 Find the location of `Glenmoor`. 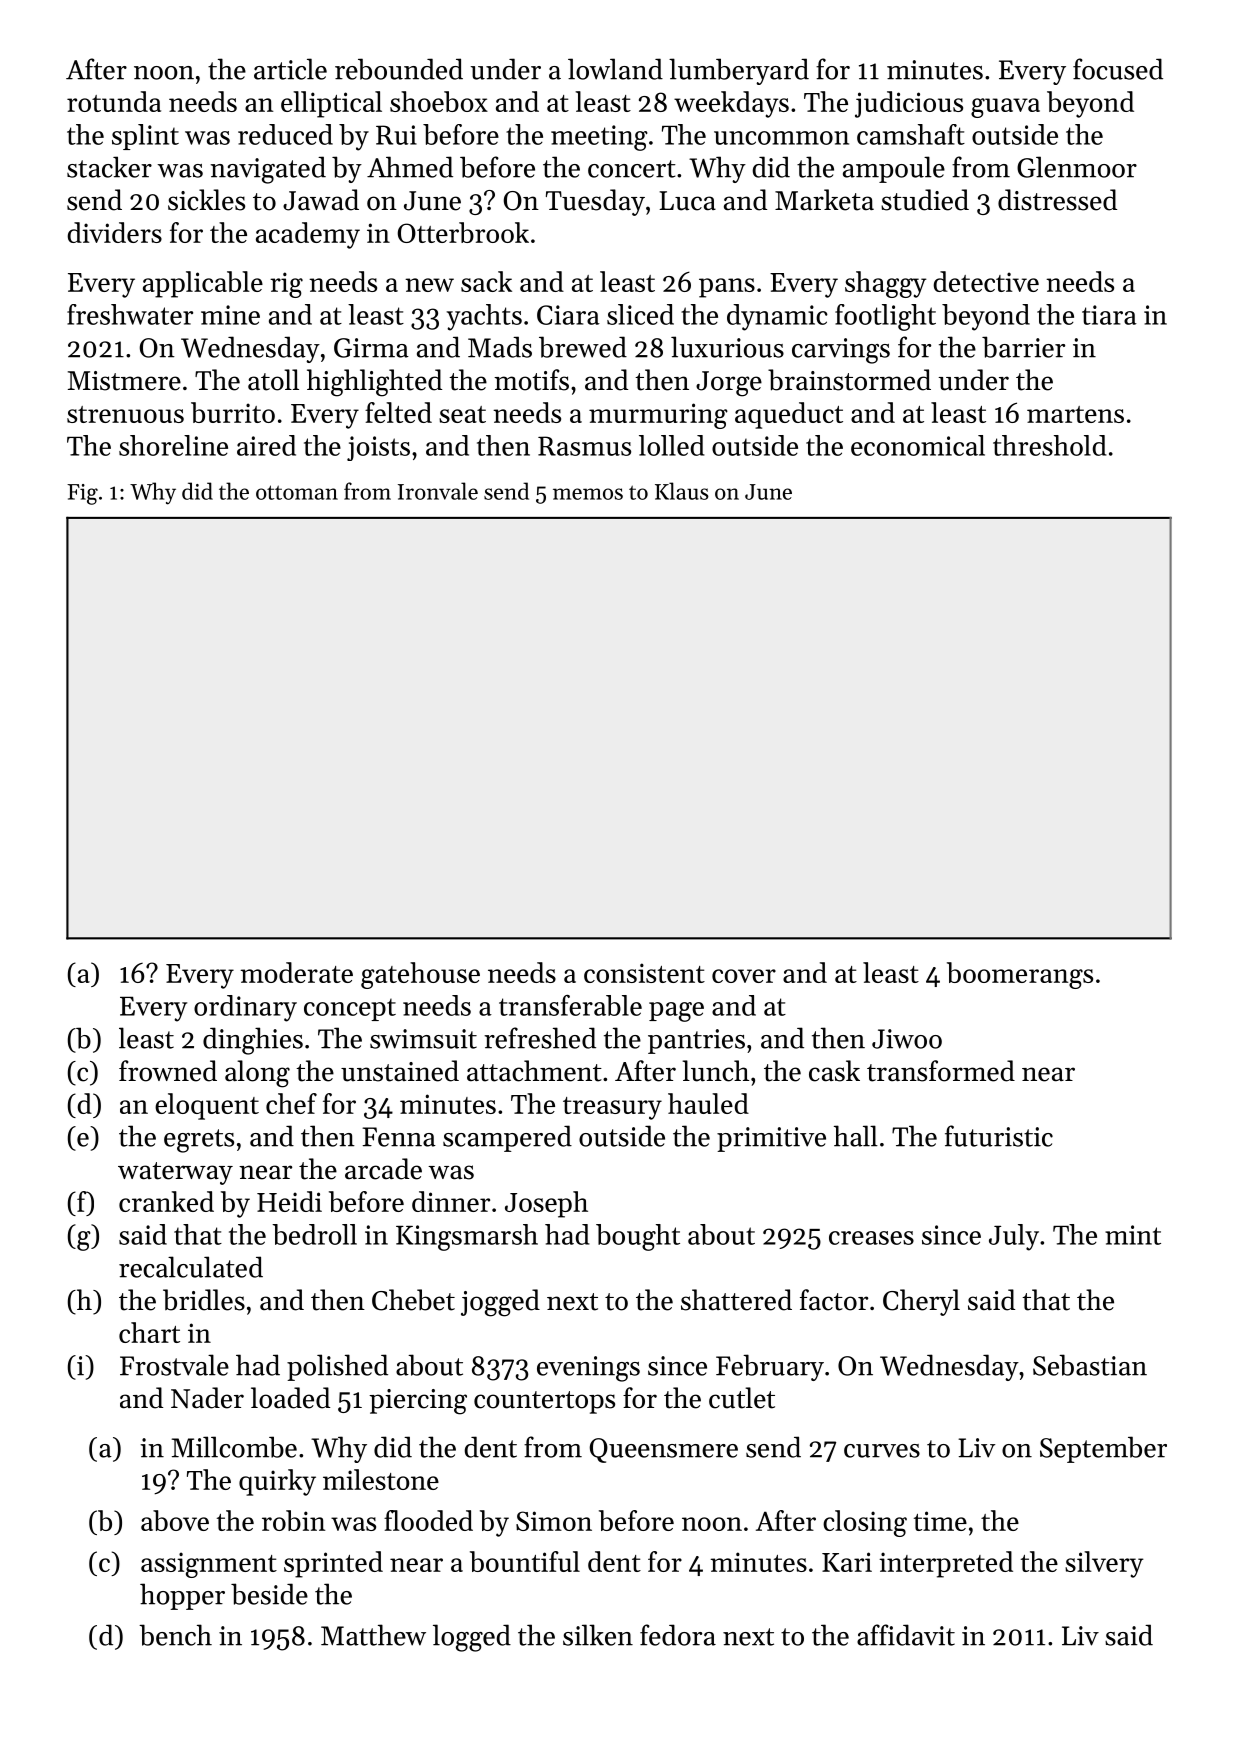

Glenmoor is located at coordinates (1077, 167).
